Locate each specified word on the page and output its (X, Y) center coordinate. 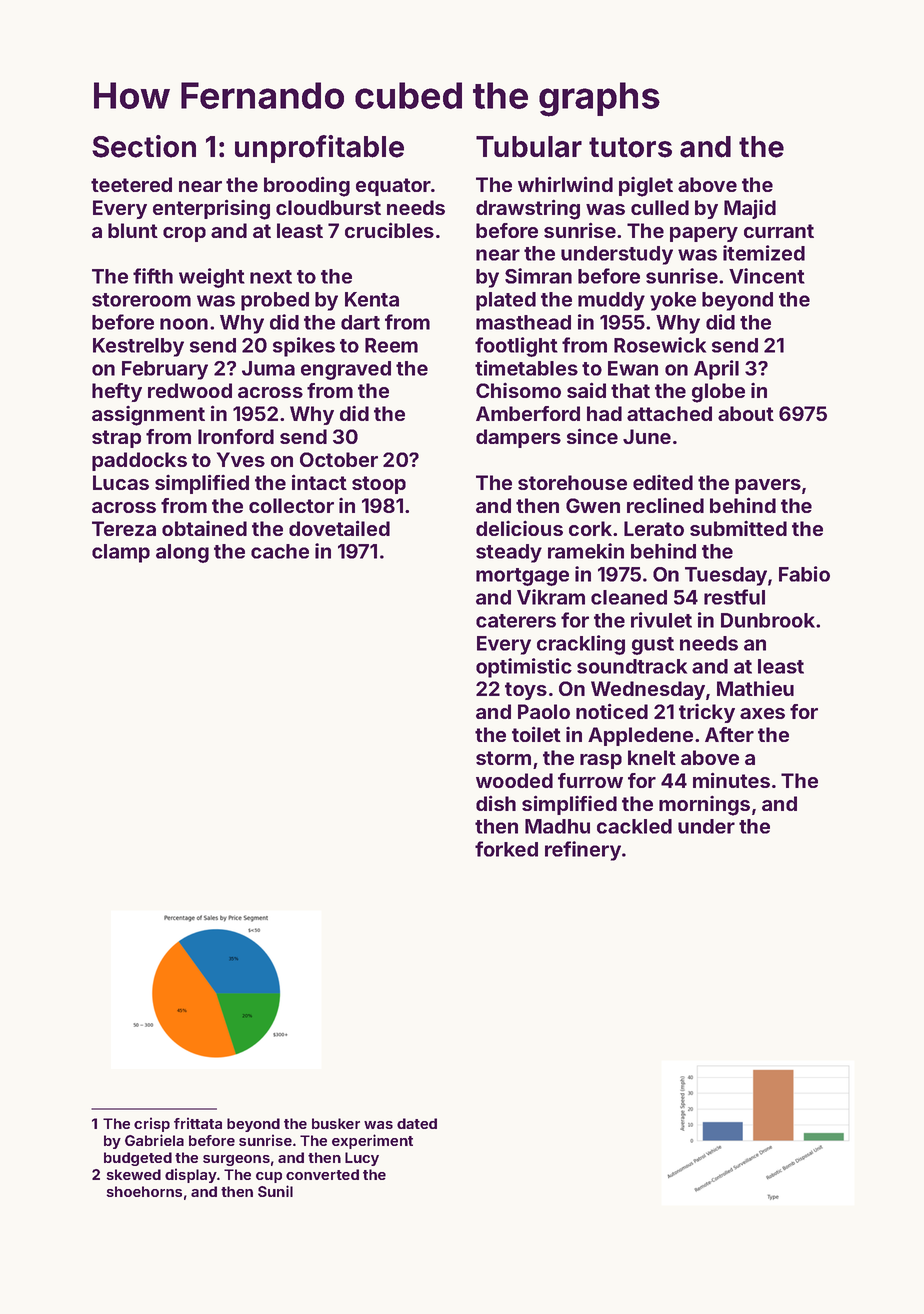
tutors (630, 147)
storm (503, 758)
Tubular (529, 147)
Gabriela (154, 1140)
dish (496, 803)
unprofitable (319, 149)
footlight (516, 347)
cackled (634, 826)
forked (506, 849)
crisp (152, 1124)
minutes (731, 780)
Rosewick (660, 345)
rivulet (661, 620)
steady (509, 553)
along (182, 553)
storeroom (141, 300)
